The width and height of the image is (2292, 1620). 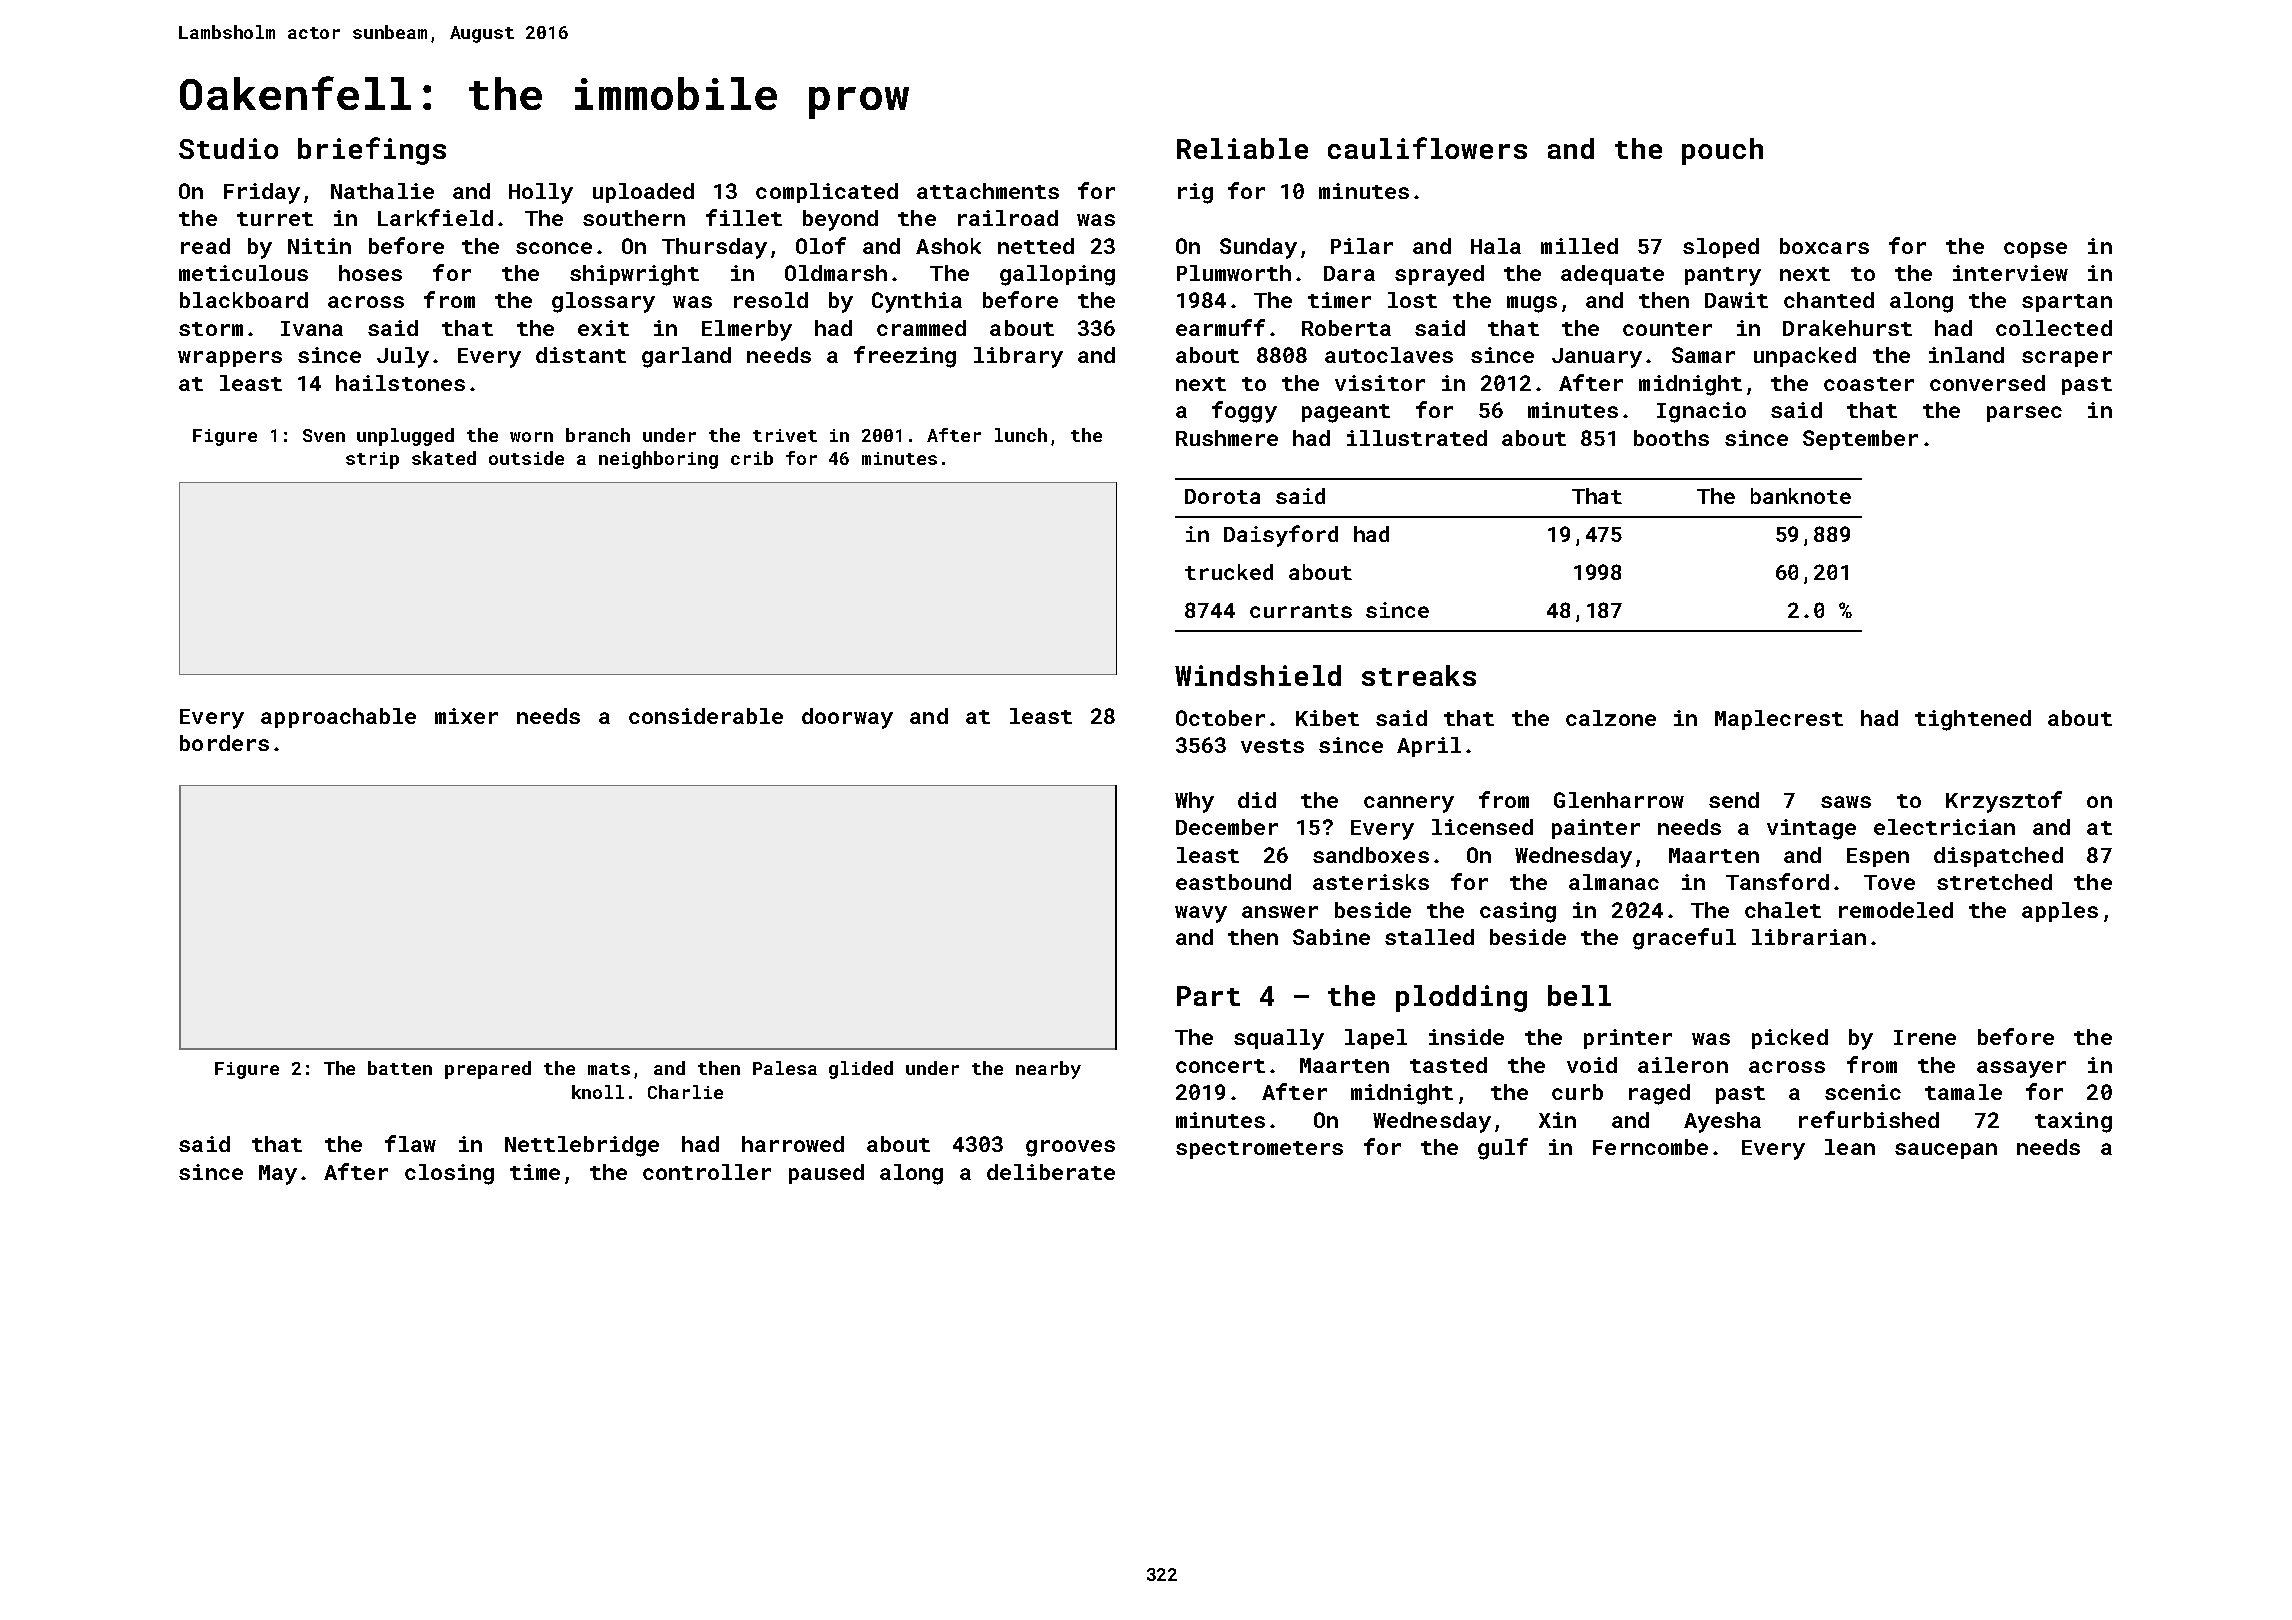 What do you see at coordinates (224, 743) in the image?
I see `borders` at bounding box center [224, 743].
